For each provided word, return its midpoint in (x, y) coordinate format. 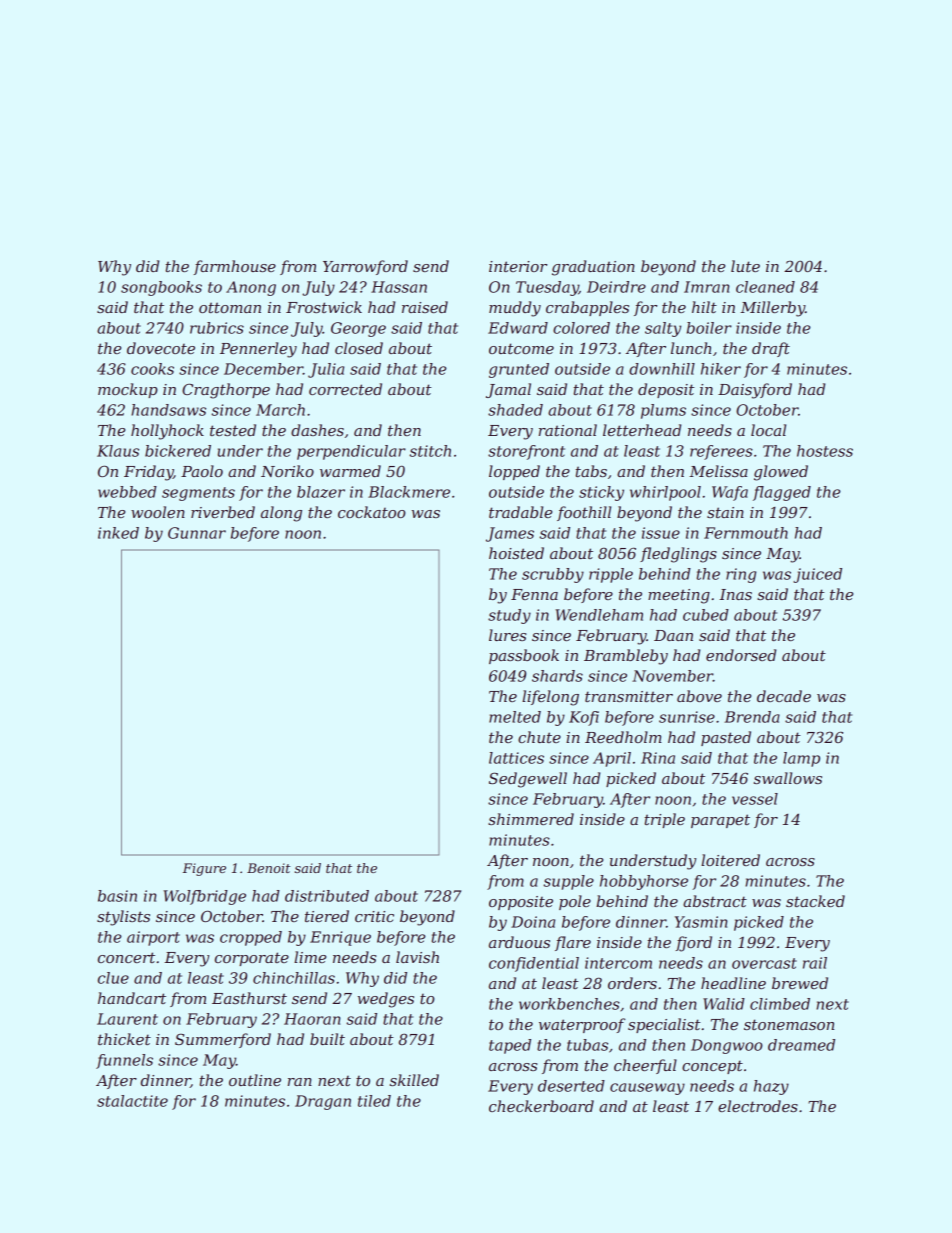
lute (745, 266)
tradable (520, 512)
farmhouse (235, 267)
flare (573, 943)
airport (153, 938)
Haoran (312, 1019)
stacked (815, 901)
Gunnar (197, 533)
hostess (825, 451)
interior (518, 266)
